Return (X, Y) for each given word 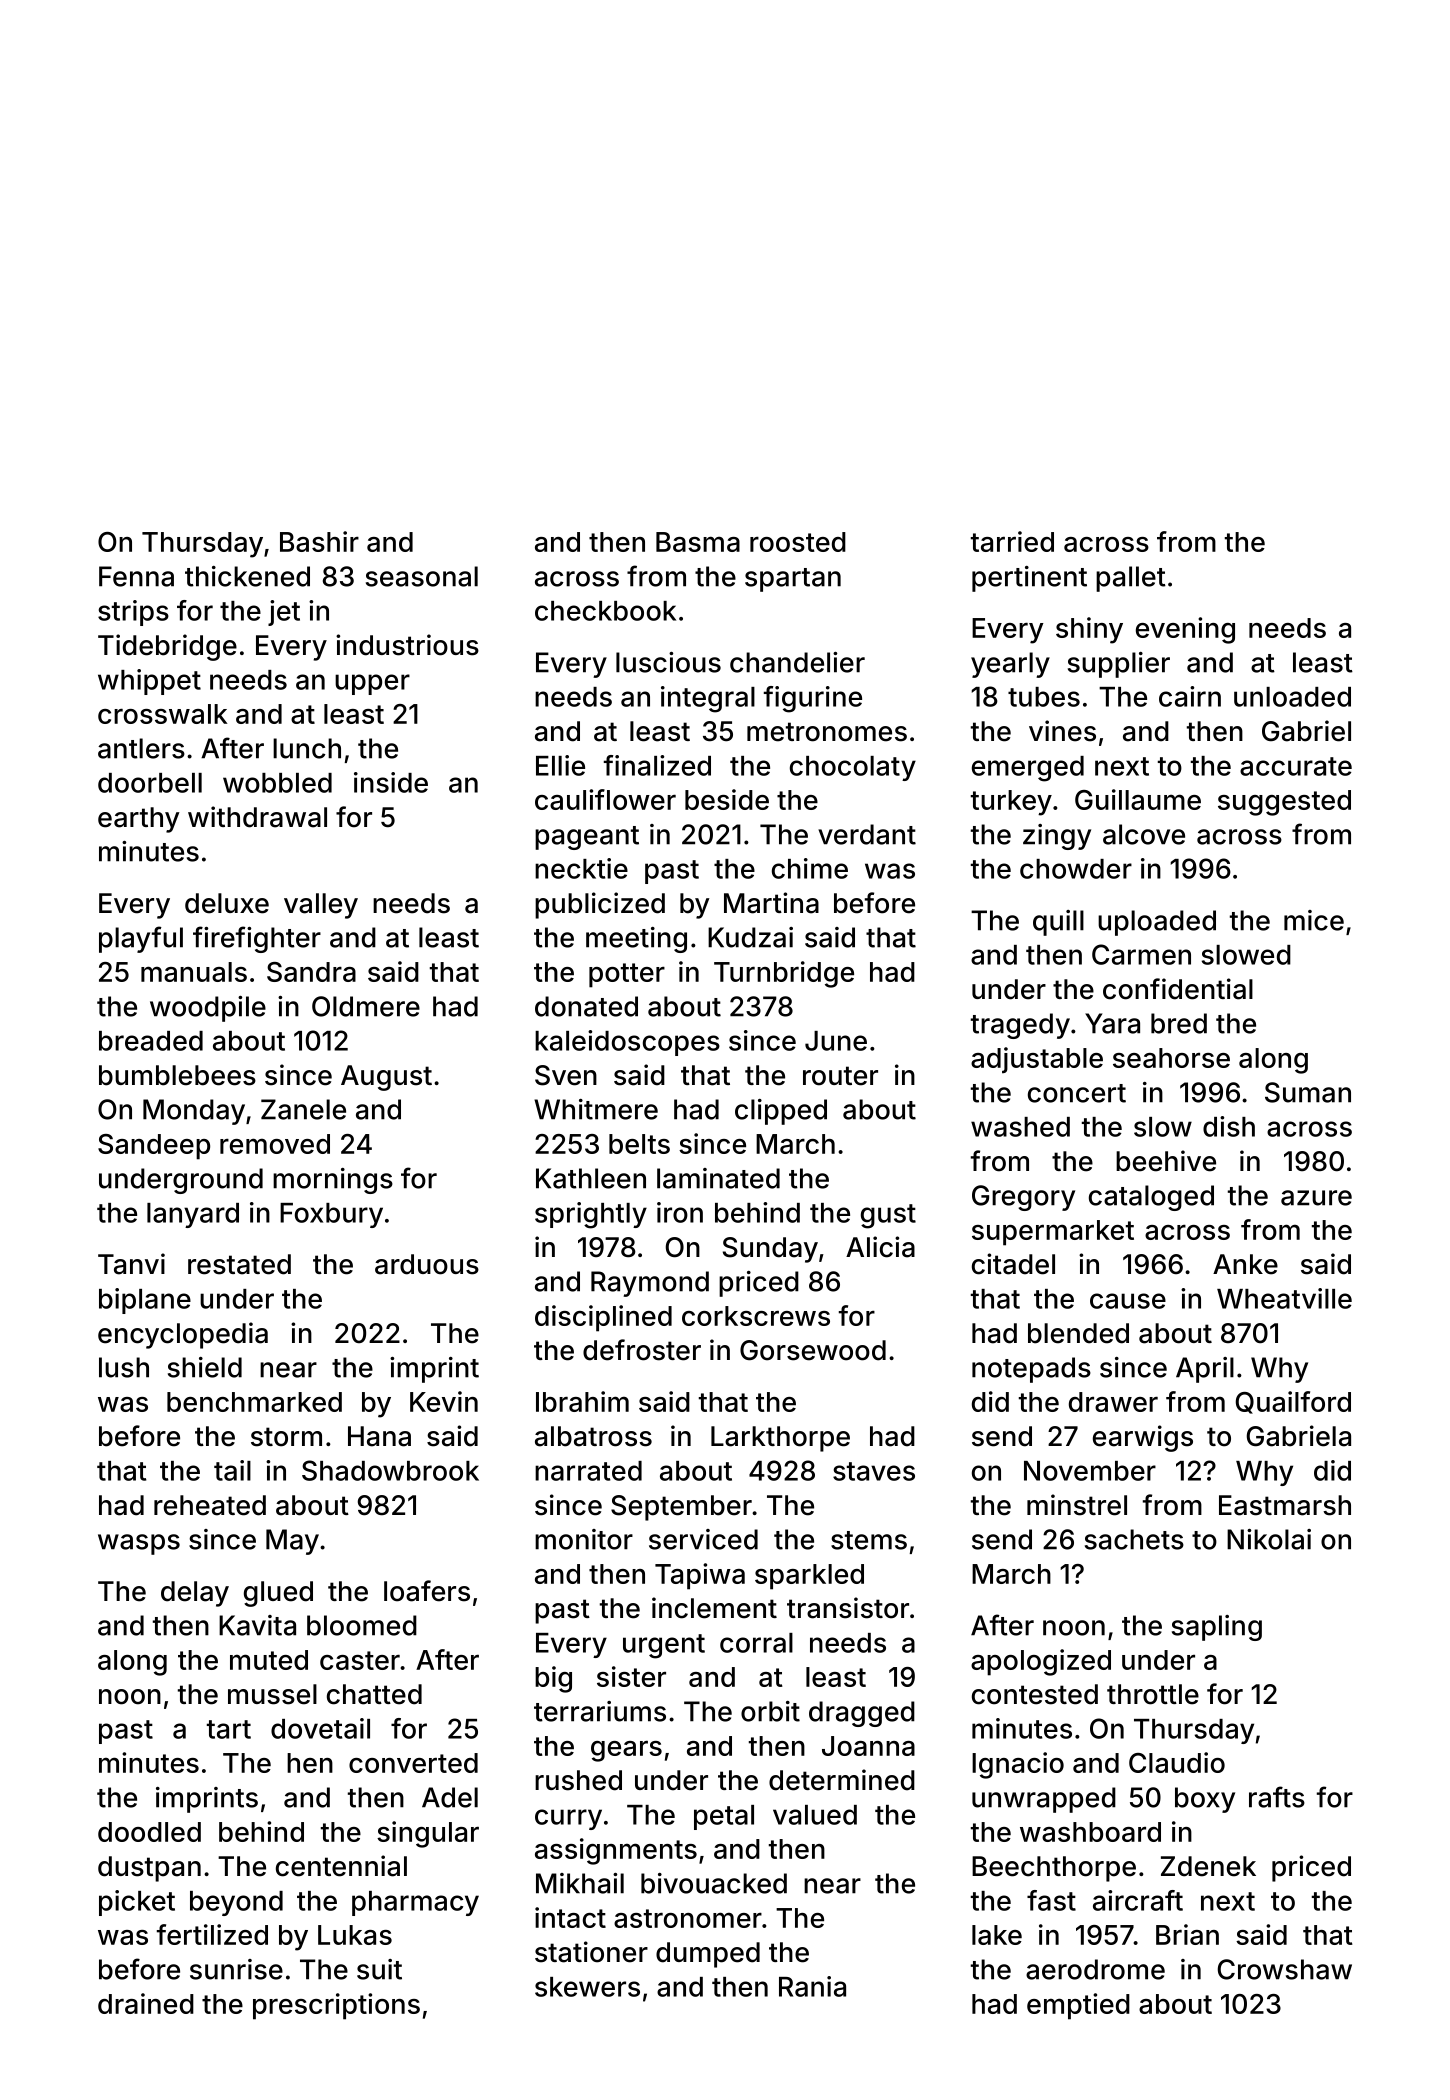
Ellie (560, 765)
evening (1185, 630)
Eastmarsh (1285, 1505)
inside (391, 782)
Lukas (355, 1935)
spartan (793, 580)
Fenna (136, 576)
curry (568, 1819)
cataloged (1151, 1198)
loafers (427, 1591)
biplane (145, 1301)
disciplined (603, 1318)
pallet (1131, 579)
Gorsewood (813, 1350)
